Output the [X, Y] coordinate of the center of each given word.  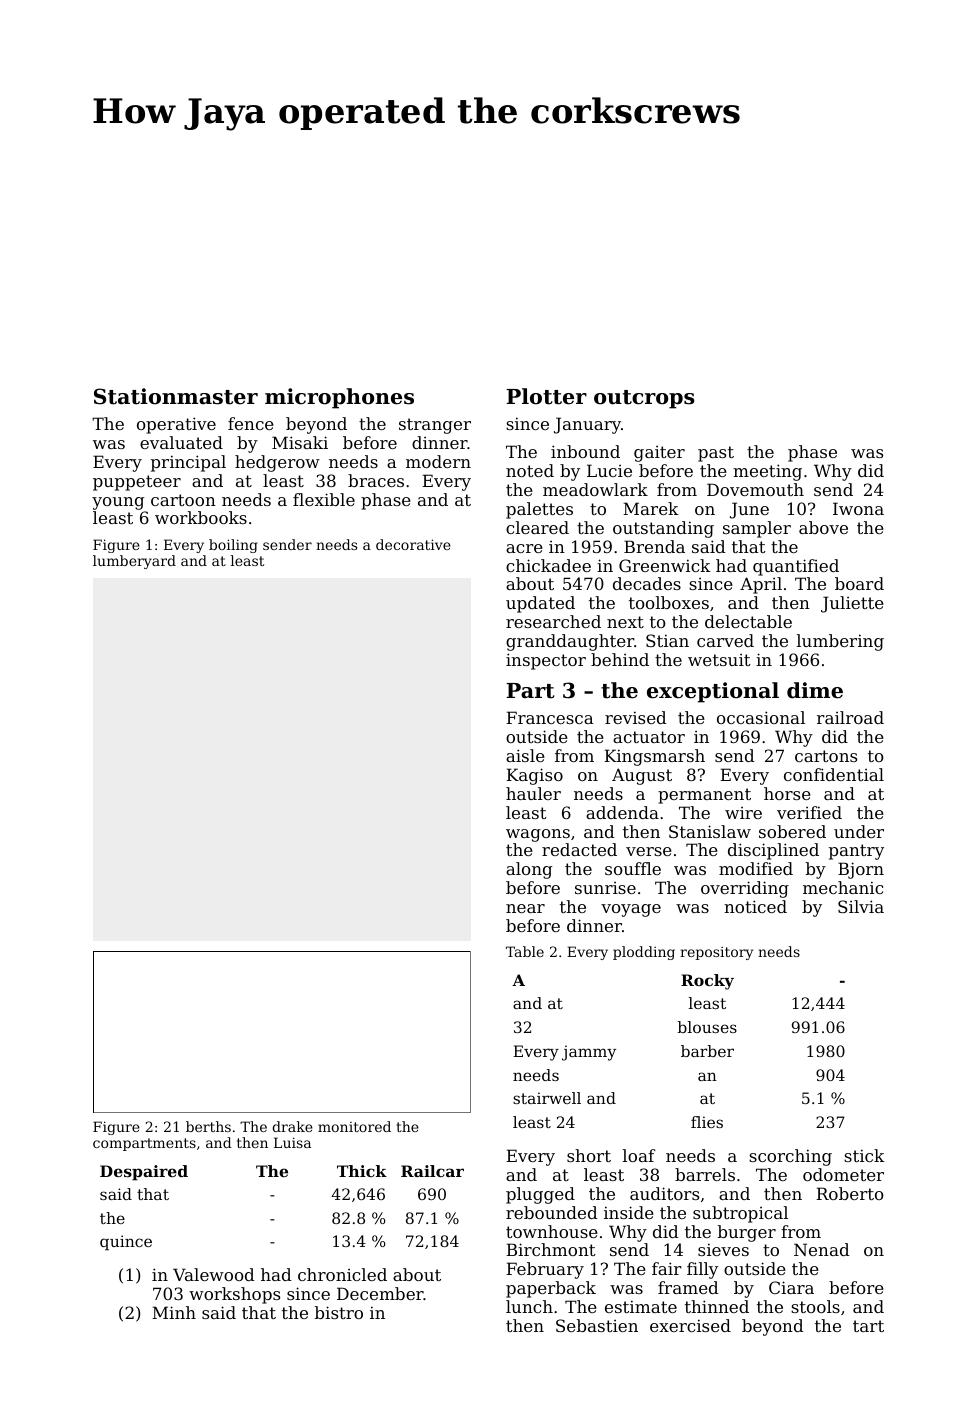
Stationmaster [176, 396]
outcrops [644, 399]
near [525, 908]
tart [868, 1326]
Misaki [300, 442]
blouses [707, 1027]
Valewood [214, 1274]
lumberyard [134, 562]
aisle [525, 755]
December [380, 1293]
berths [208, 1126]
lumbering [840, 642]
